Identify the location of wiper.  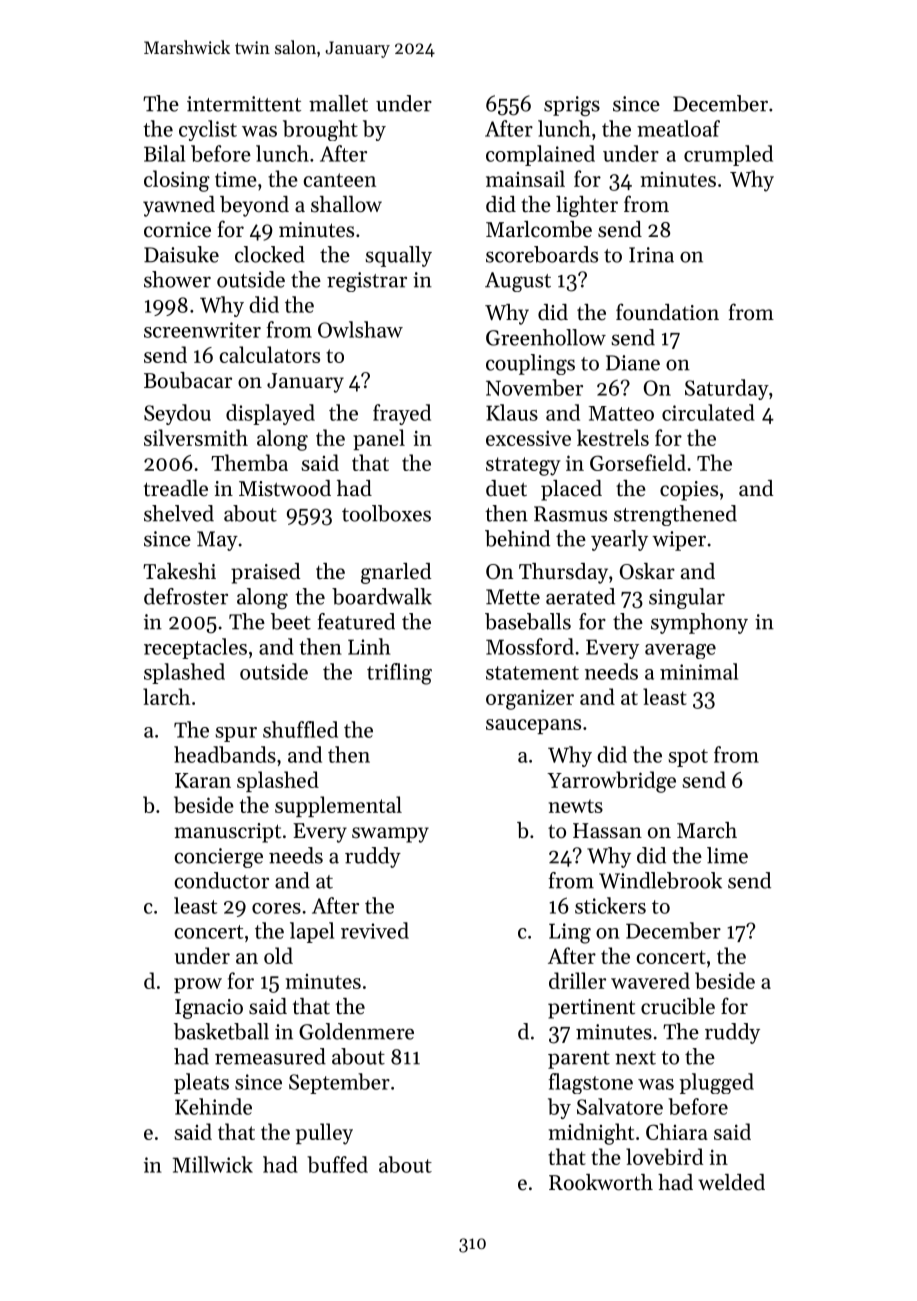
(679, 541).
